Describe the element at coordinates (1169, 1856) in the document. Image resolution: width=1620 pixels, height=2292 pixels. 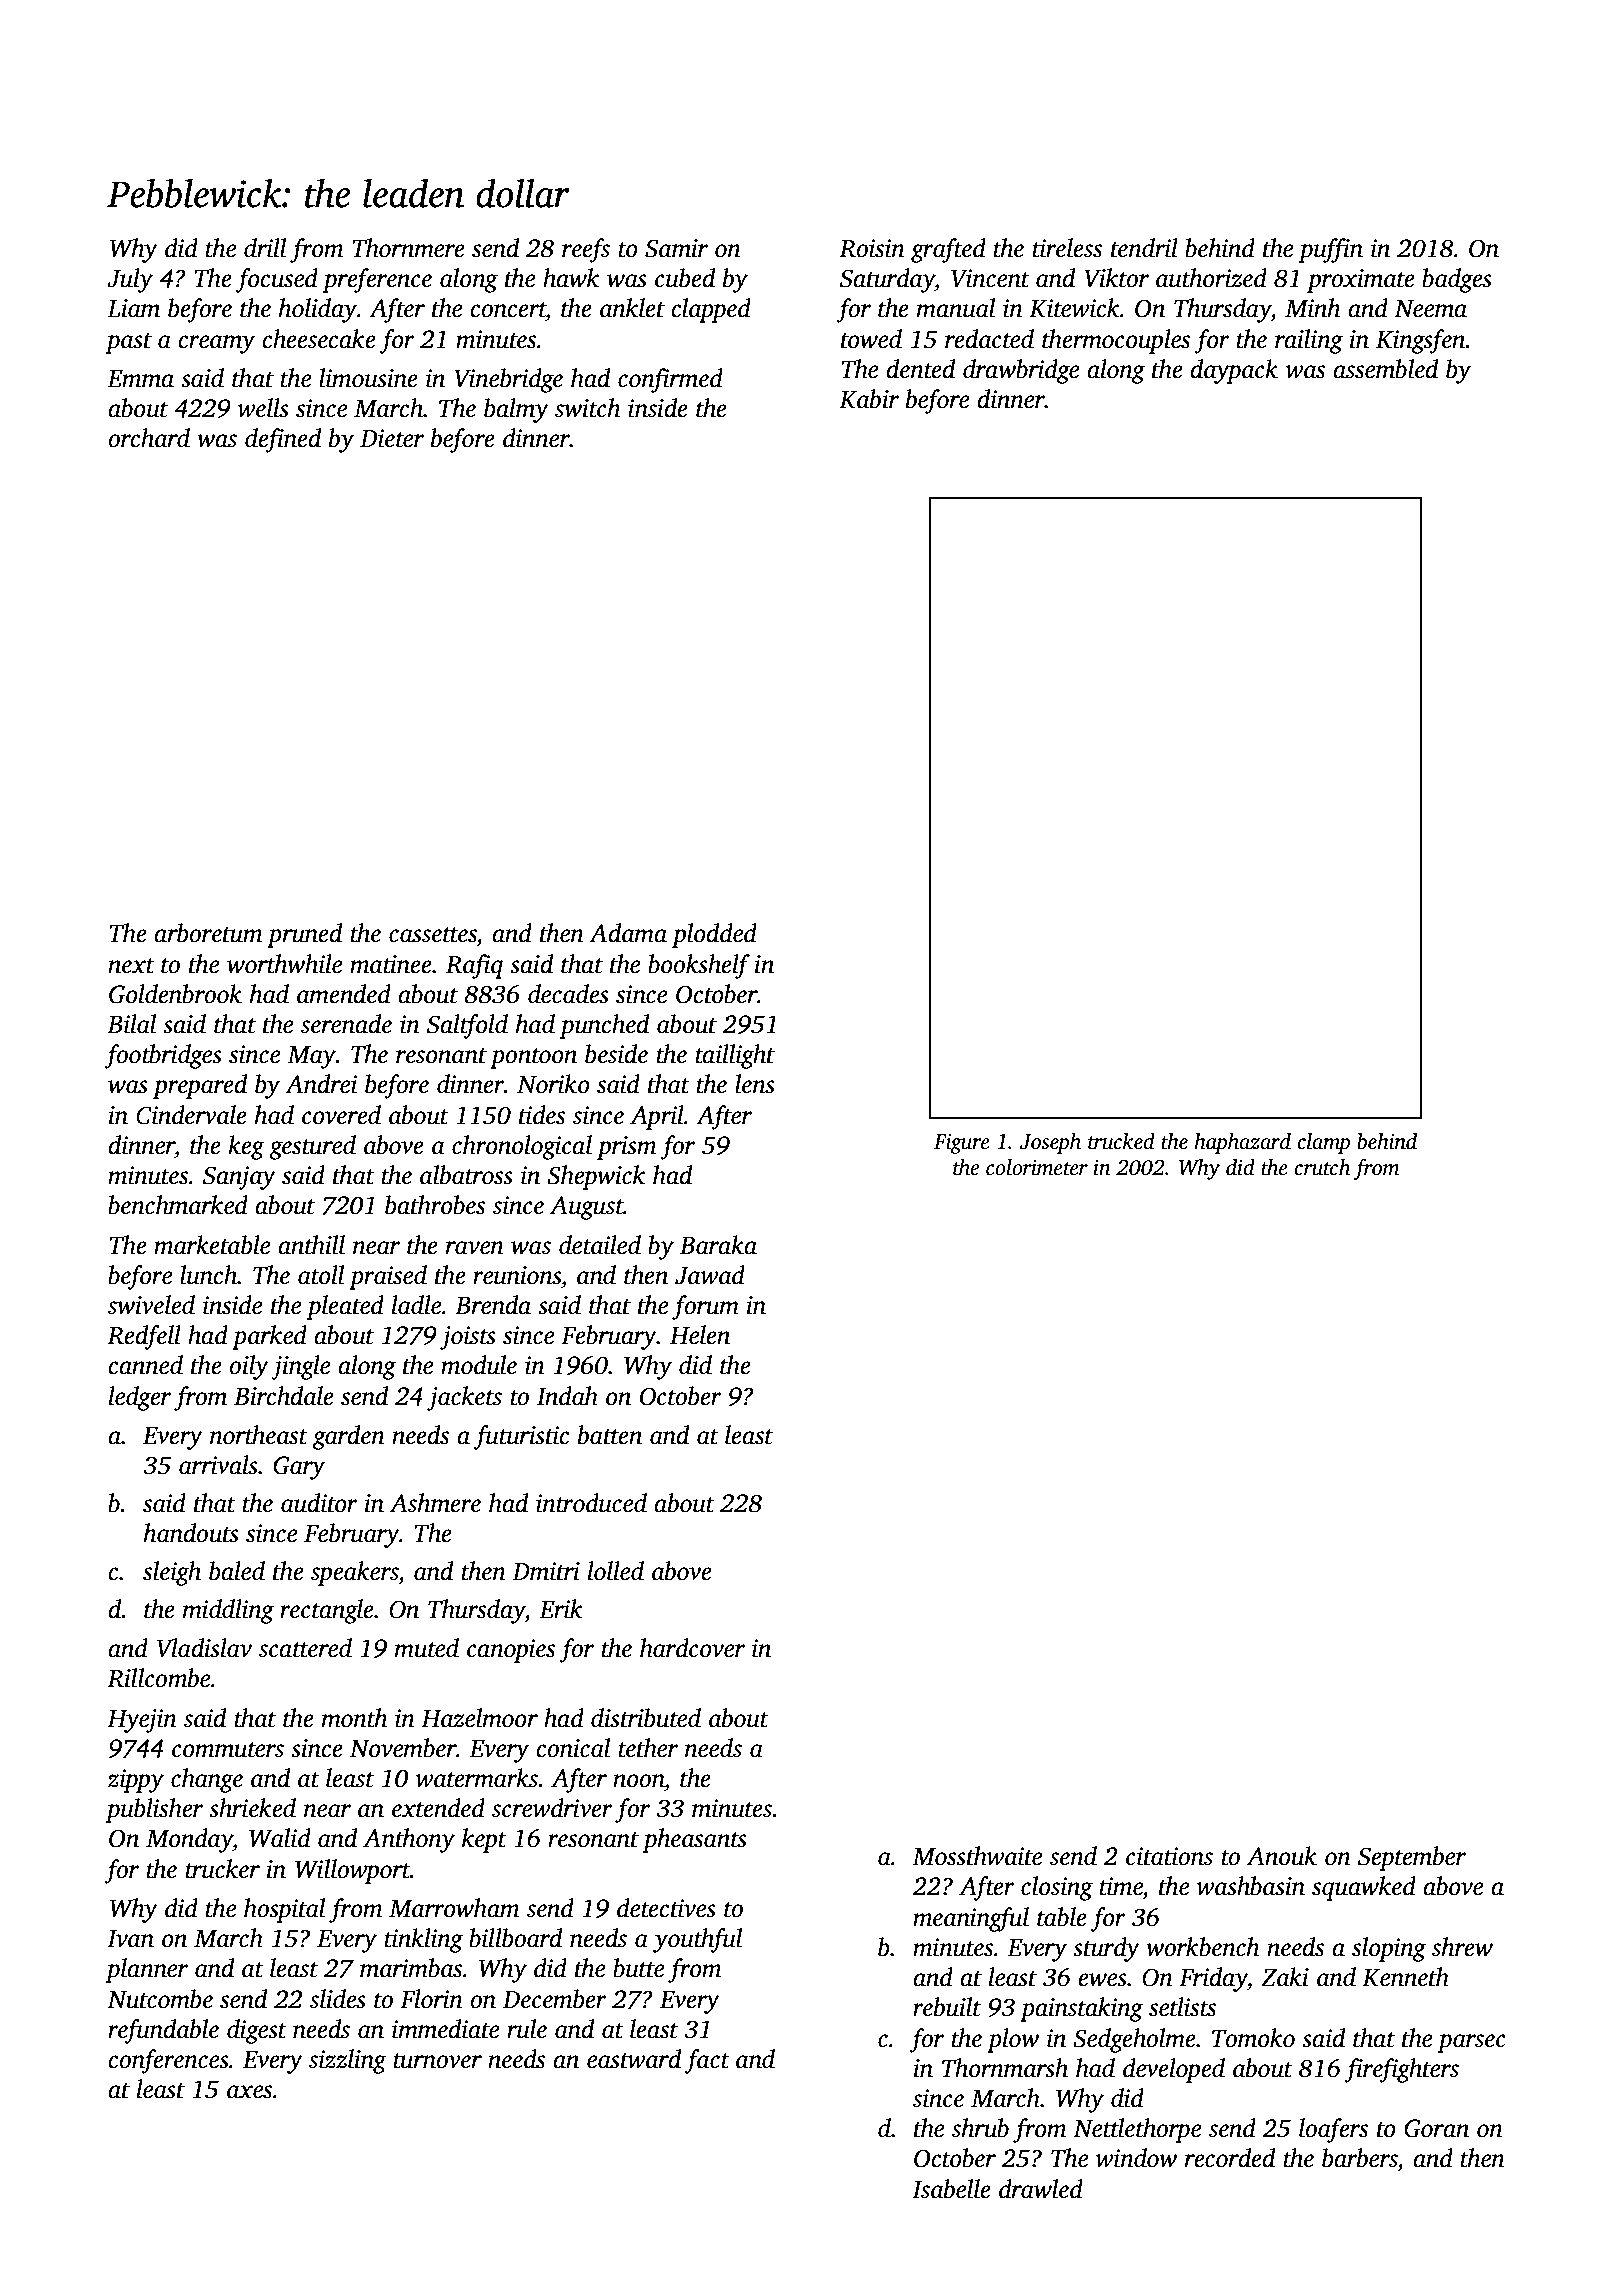
I see `citations` at that location.
